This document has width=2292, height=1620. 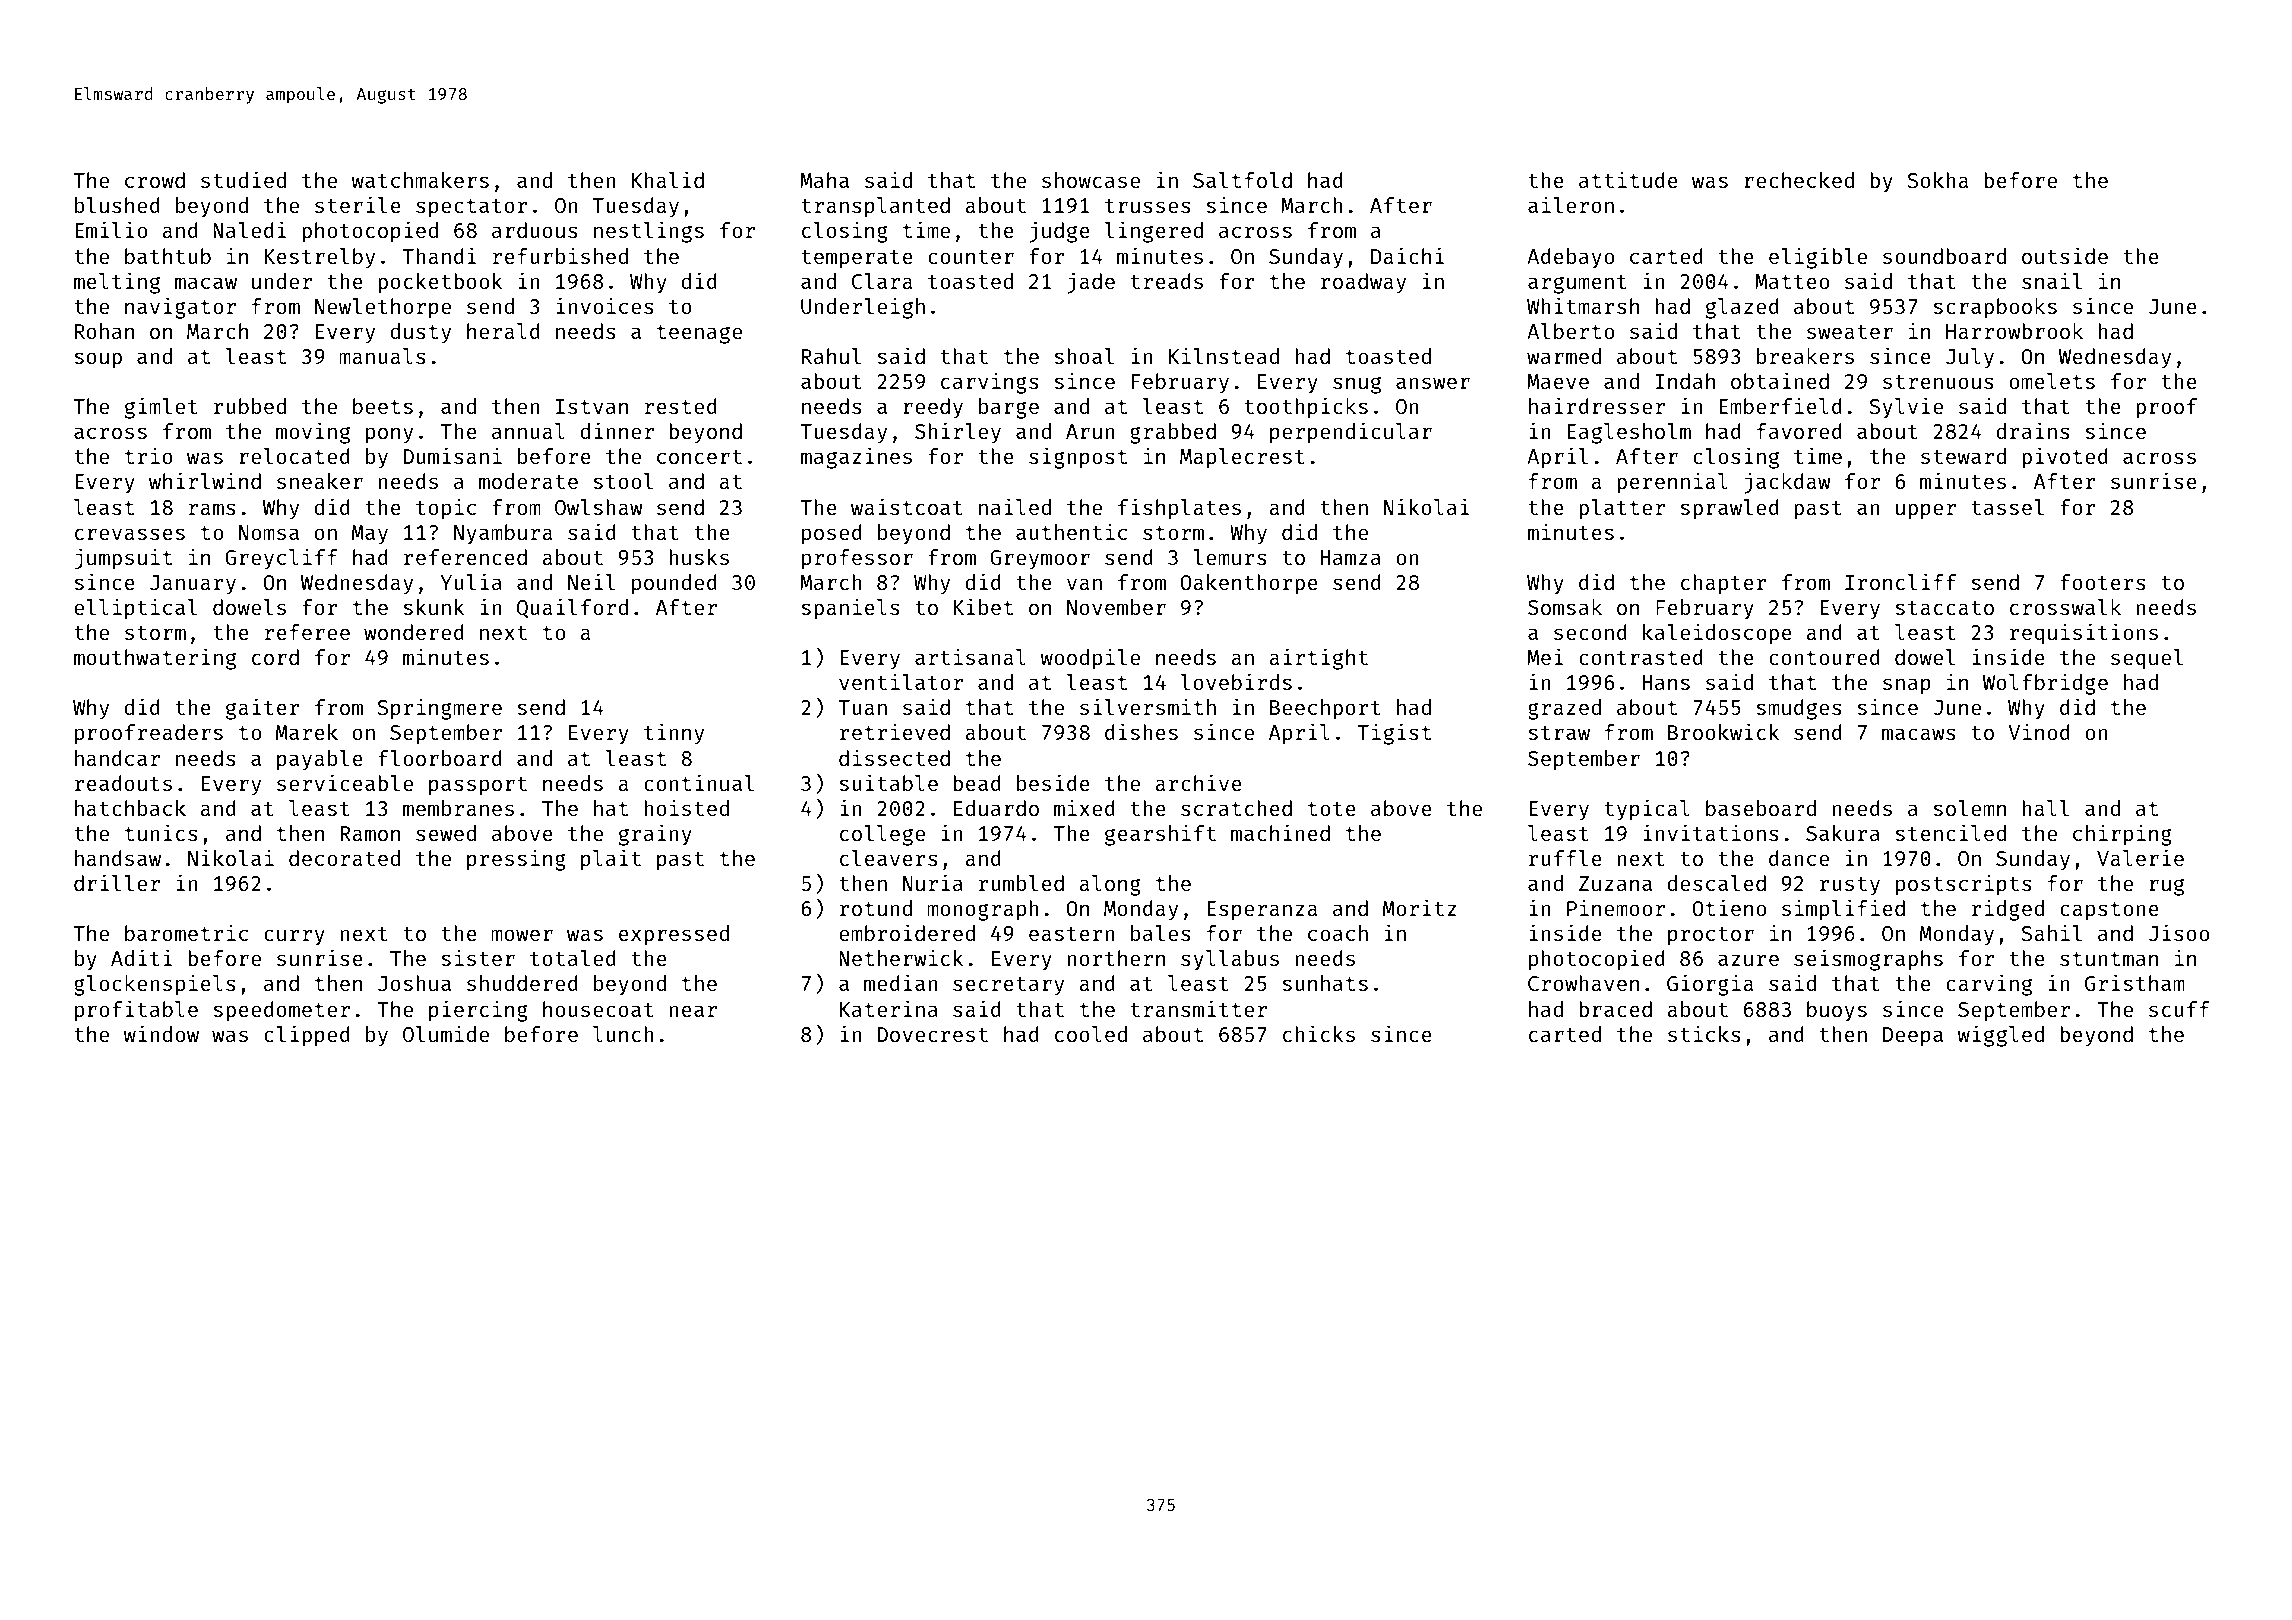 What do you see at coordinates (1350, 557) in the document?
I see `Hamza` at bounding box center [1350, 557].
